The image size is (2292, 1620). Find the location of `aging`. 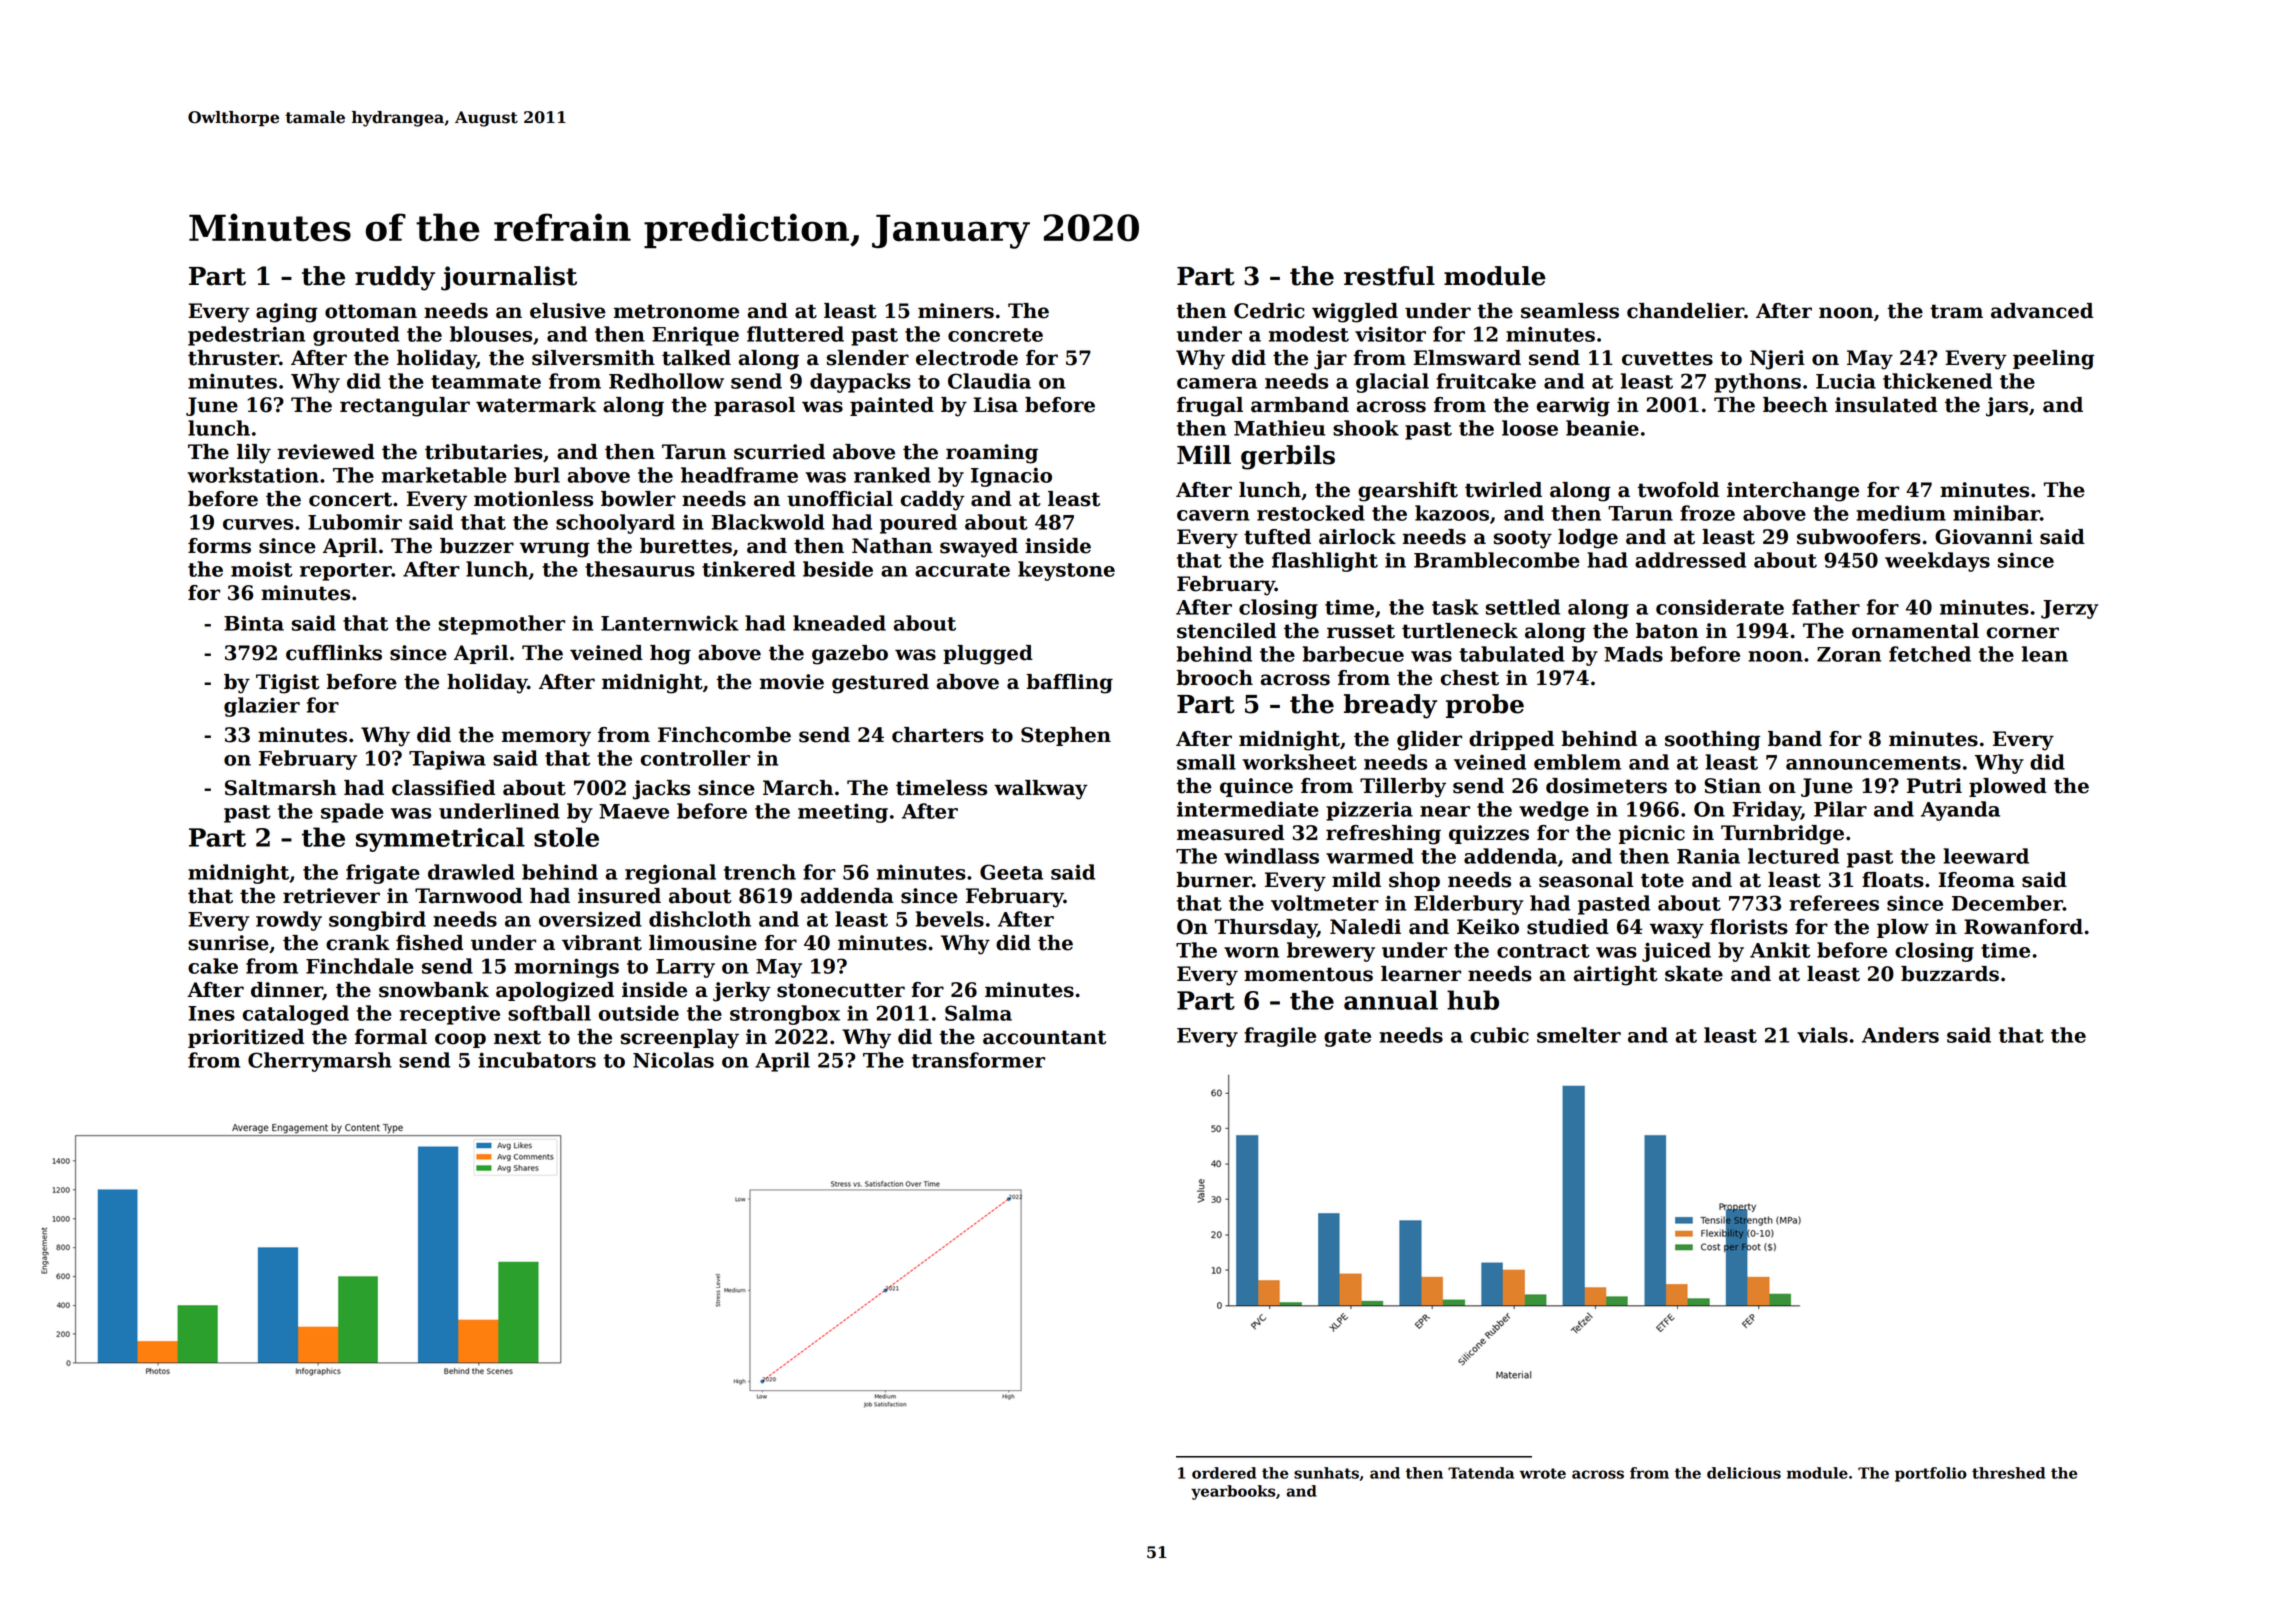

aging is located at coordinates (287, 313).
